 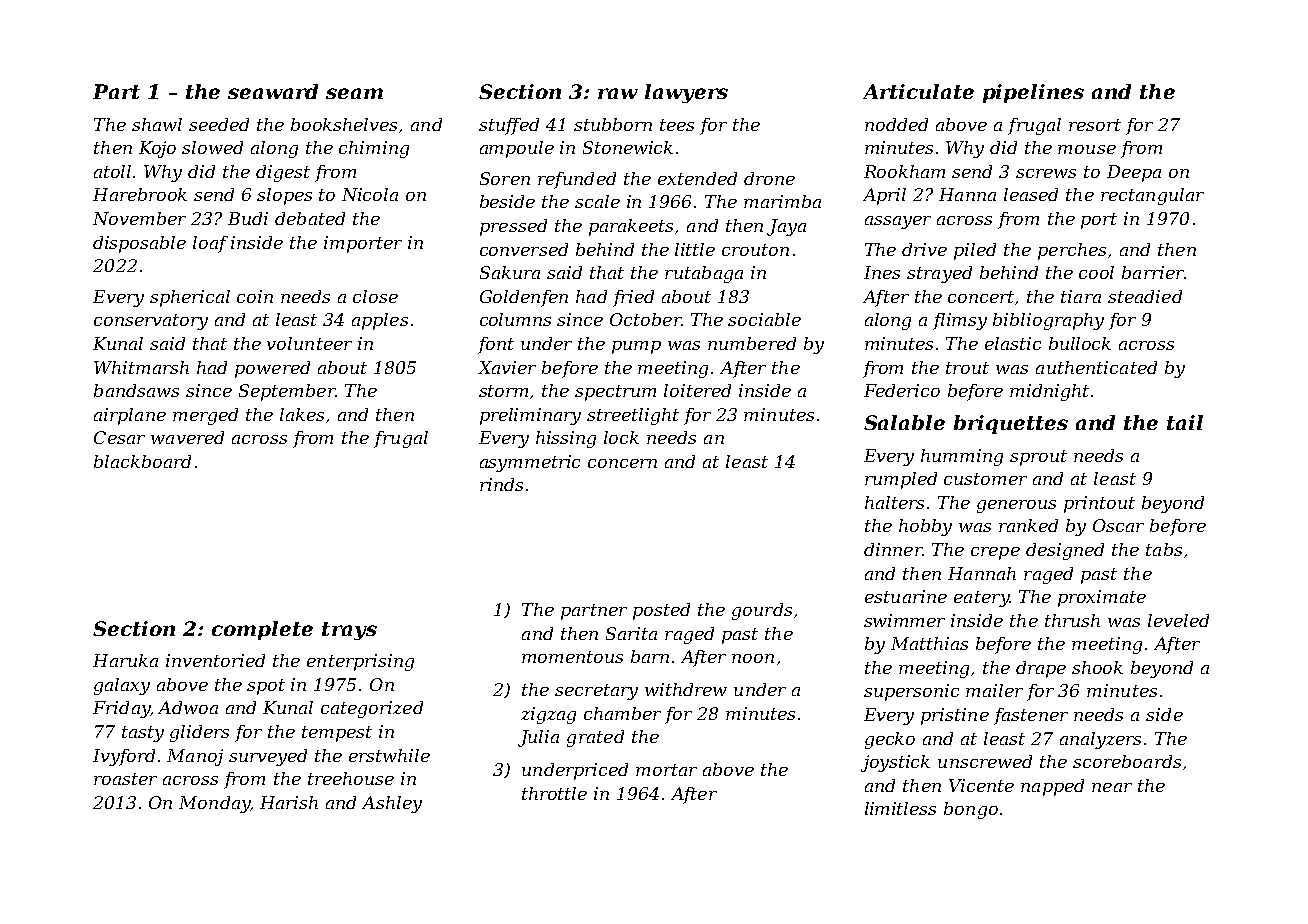 What do you see at coordinates (929, 643) in the screenshot?
I see `Matthias` at bounding box center [929, 643].
